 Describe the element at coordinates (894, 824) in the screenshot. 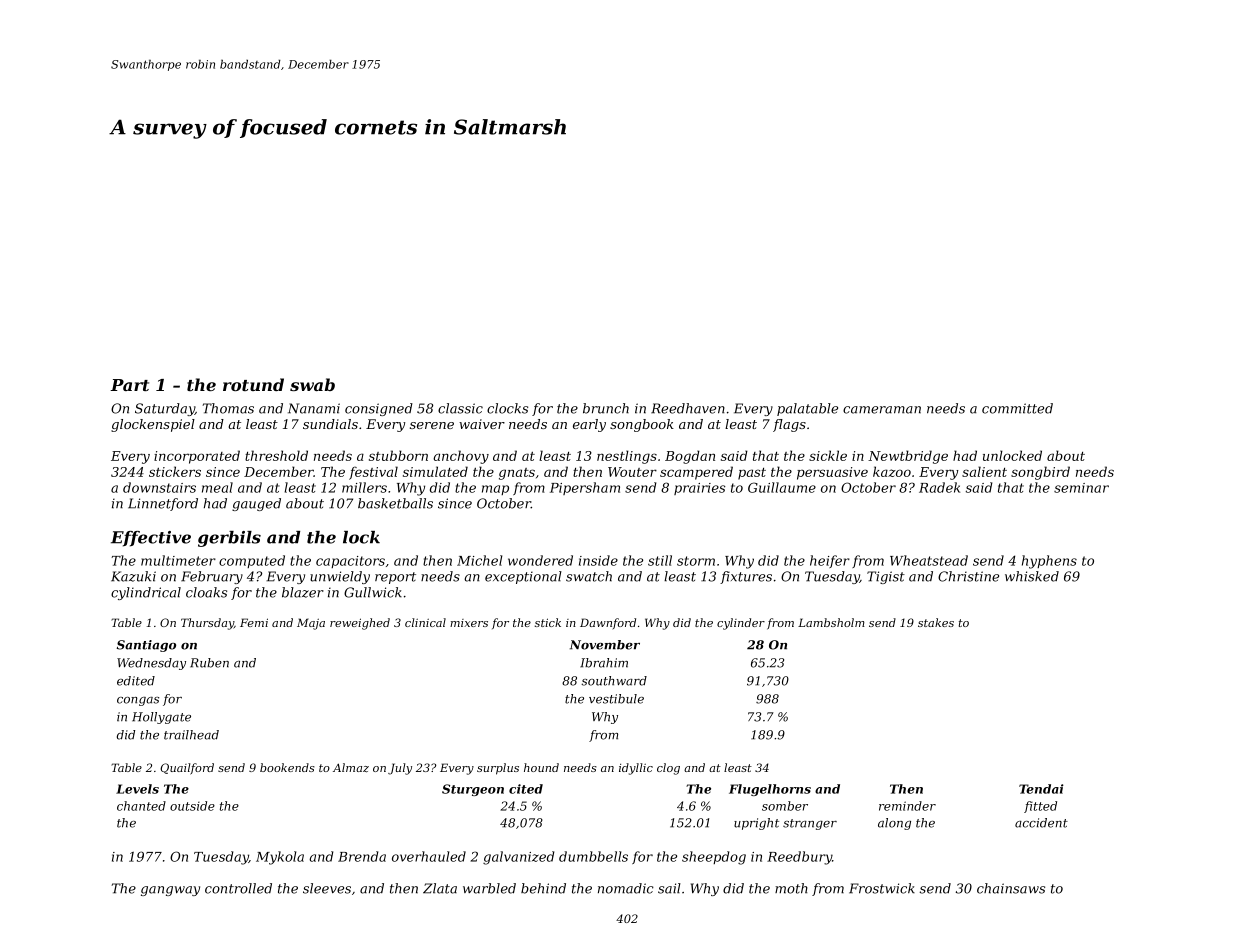

I see `along` at that location.
